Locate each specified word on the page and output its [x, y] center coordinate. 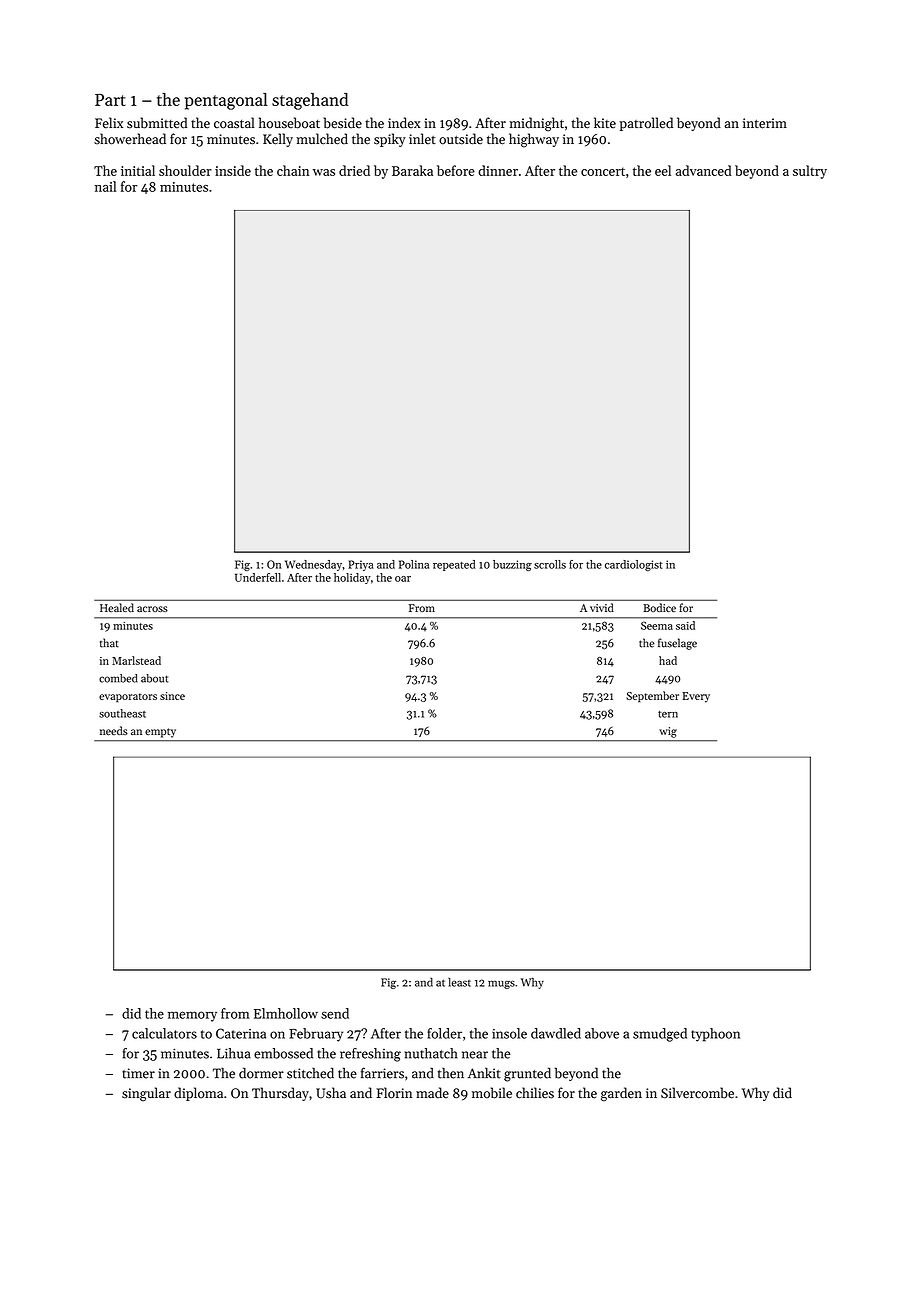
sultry [810, 172]
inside [233, 170]
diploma [198, 1094]
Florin [394, 1093]
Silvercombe [697, 1093]
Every [696, 697]
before [456, 170]
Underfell [258, 577]
